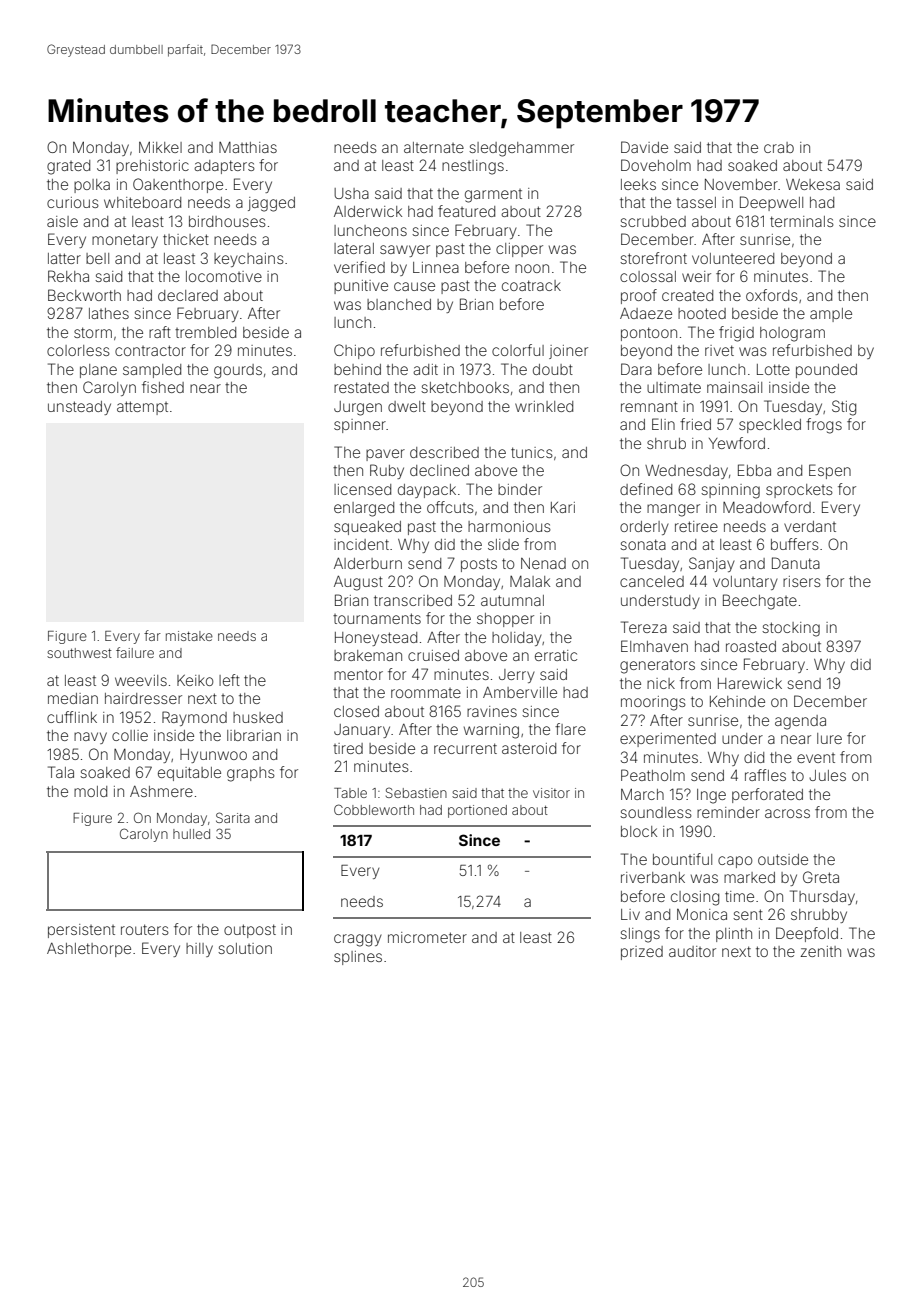 The image size is (924, 1308). I want to click on garment, so click(493, 196).
